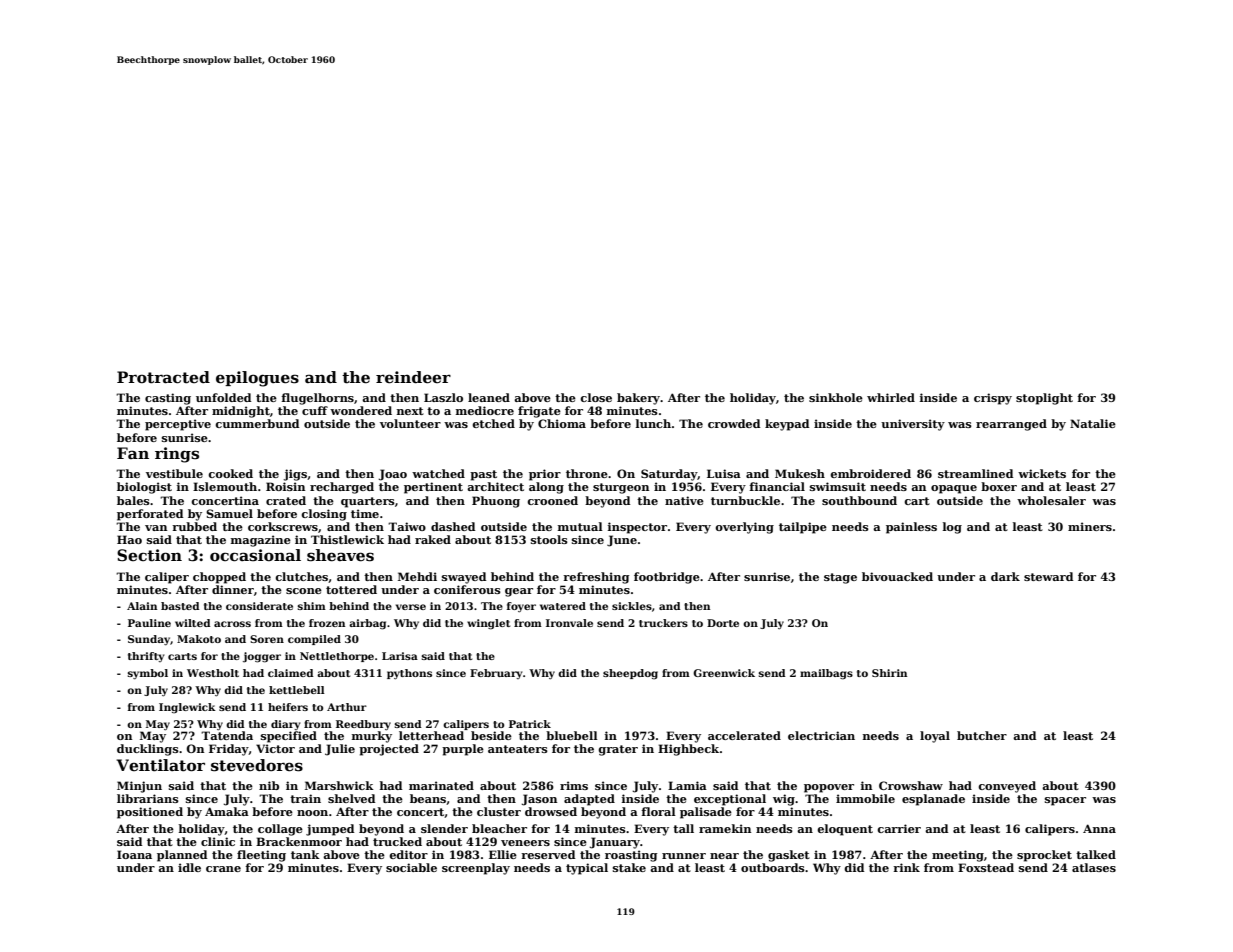 Image resolution: width=1233 pixels, height=952 pixels. Describe the element at coordinates (826, 674) in the page. I see `mailbags` at that location.
